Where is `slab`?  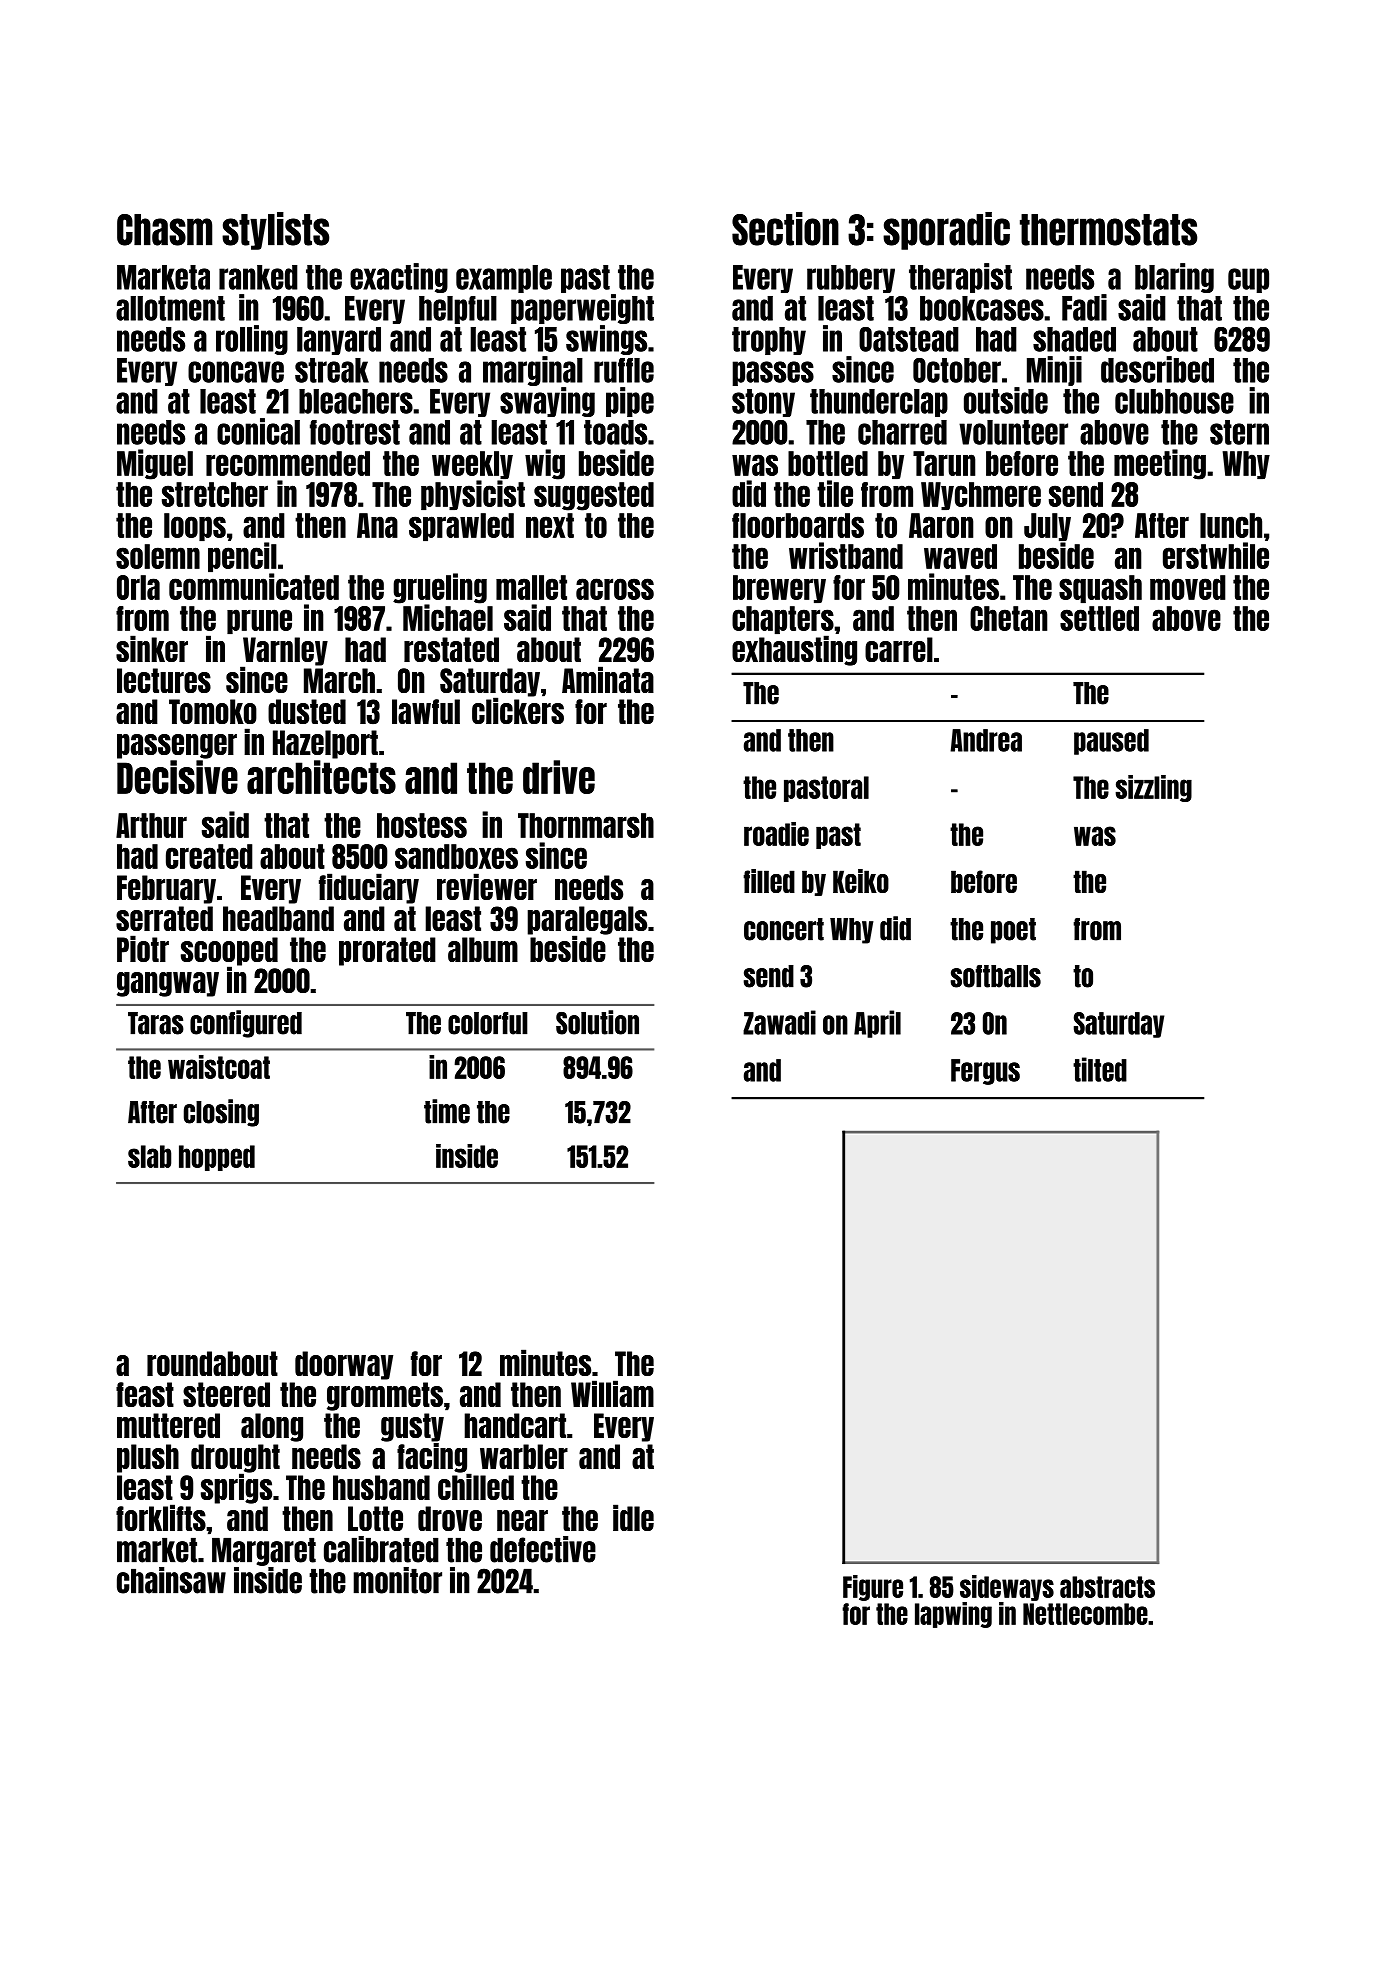 slab is located at coordinates (149, 1156).
